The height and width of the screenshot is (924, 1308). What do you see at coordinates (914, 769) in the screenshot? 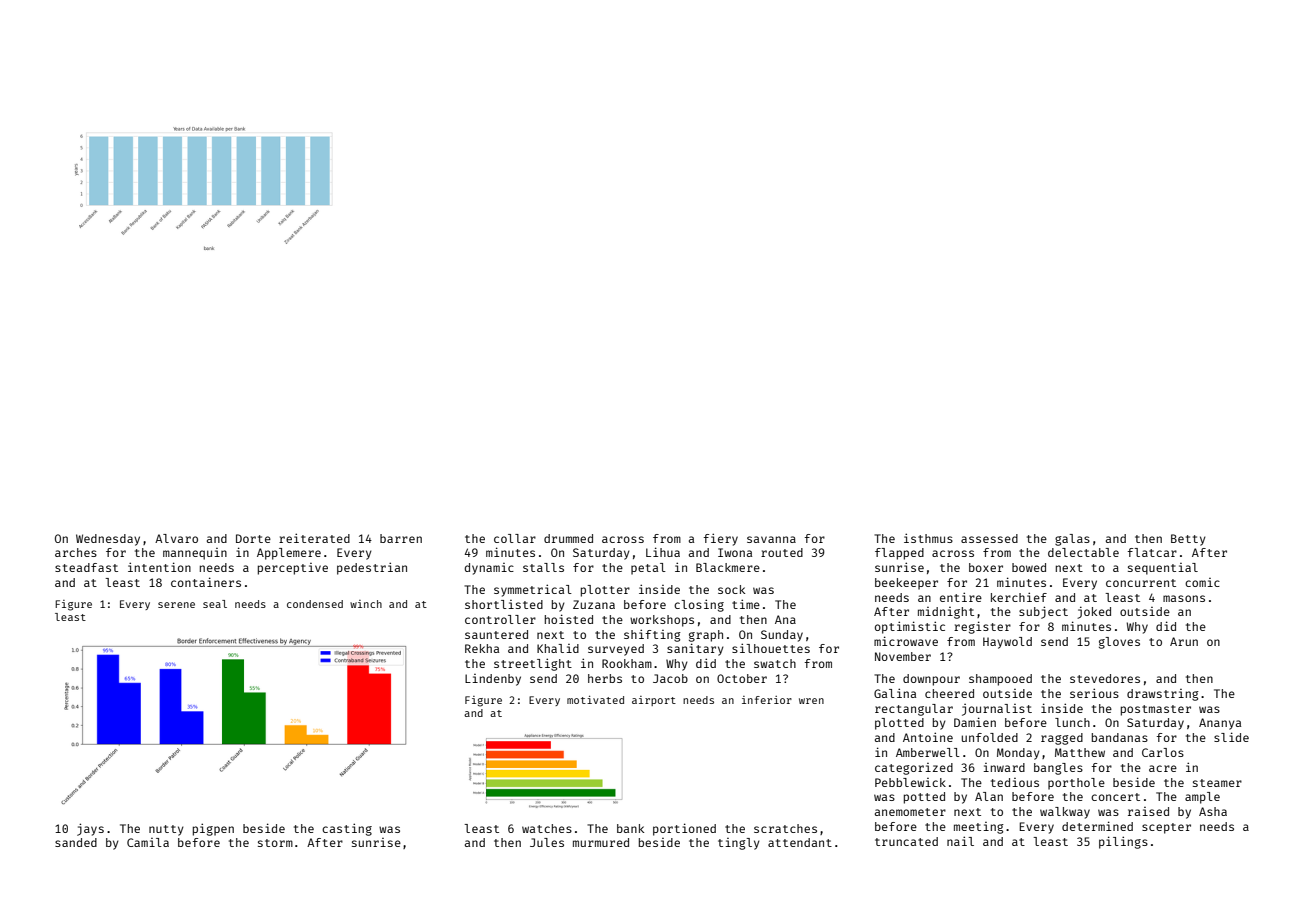
I see `categorized` at bounding box center [914, 769].
